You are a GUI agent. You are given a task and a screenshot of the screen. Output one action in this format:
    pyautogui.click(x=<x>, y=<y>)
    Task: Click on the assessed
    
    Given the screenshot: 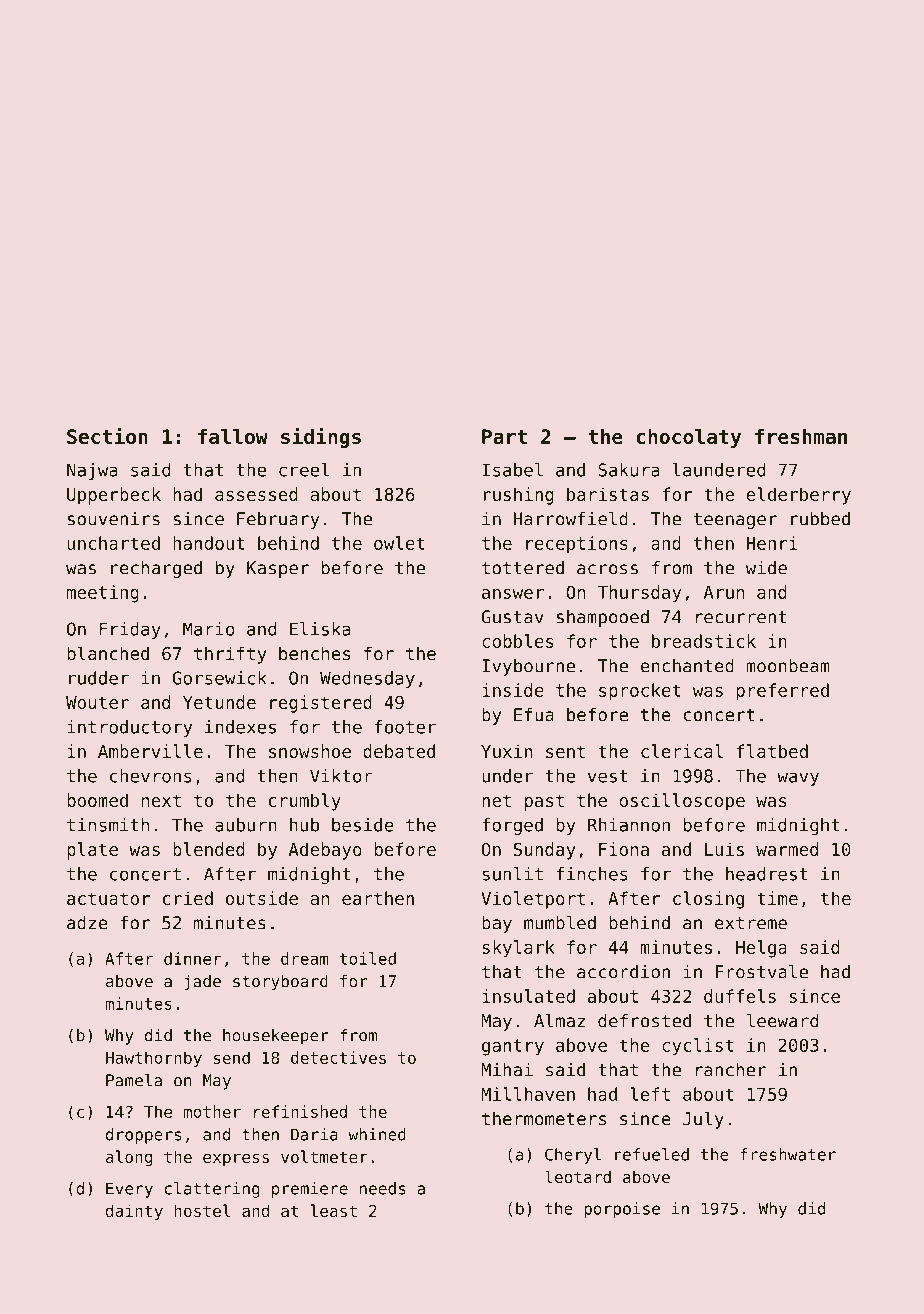 What is the action you would take?
    pyautogui.click(x=256, y=494)
